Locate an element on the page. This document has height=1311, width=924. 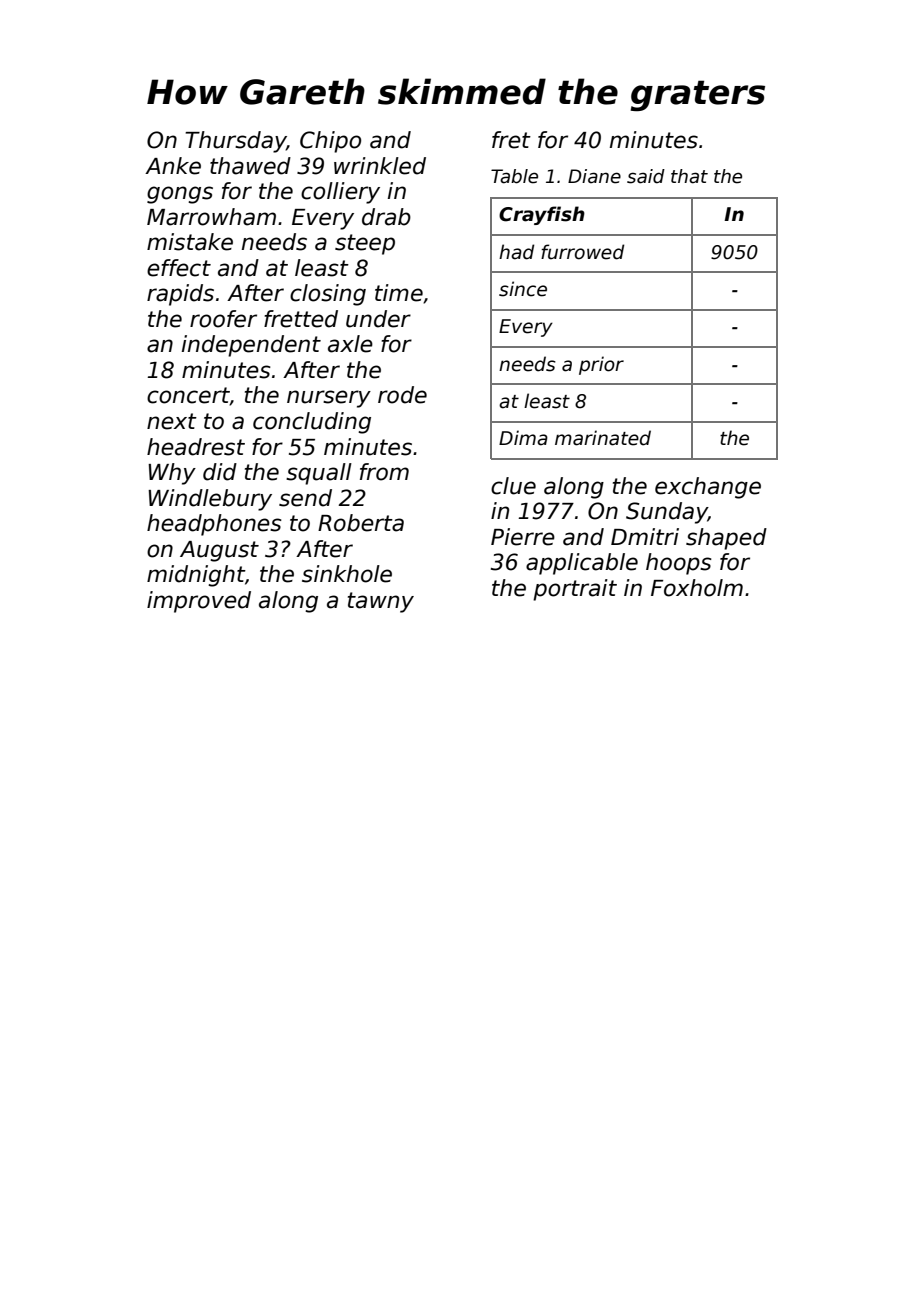
Table is located at coordinates (514, 176).
